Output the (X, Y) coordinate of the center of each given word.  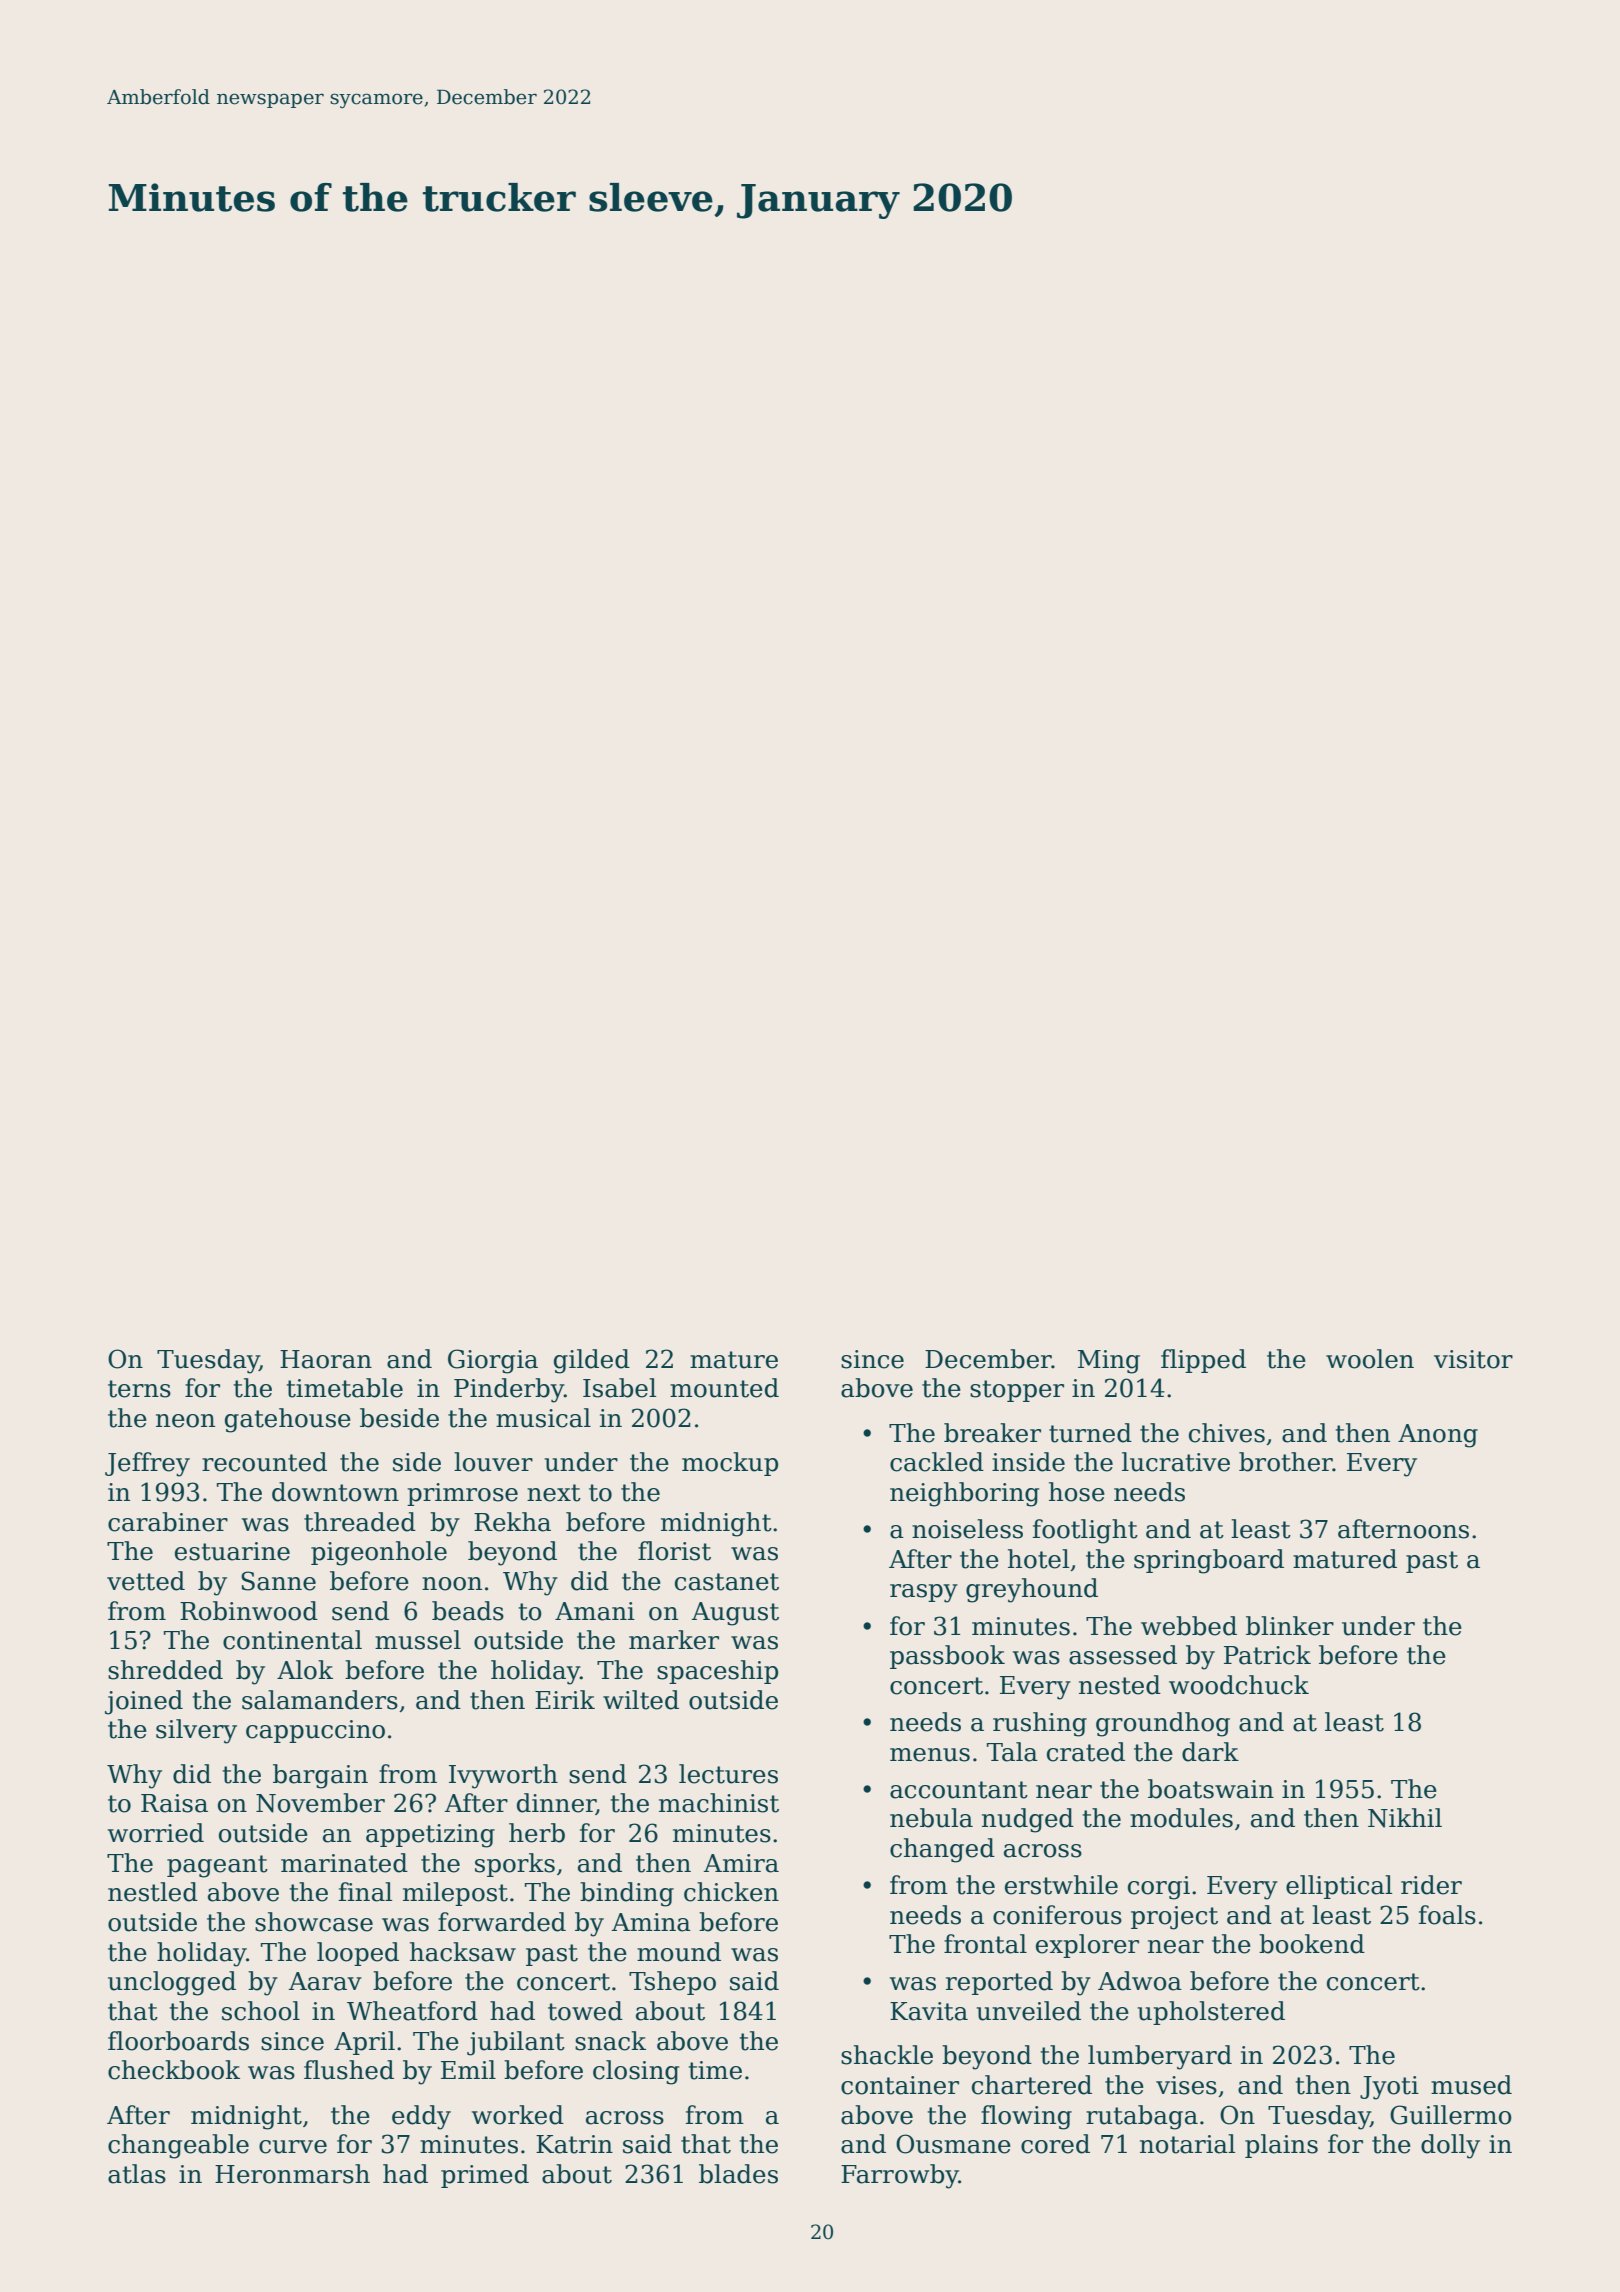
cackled (937, 1462)
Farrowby (900, 2176)
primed (485, 2176)
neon (185, 1421)
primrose (462, 1494)
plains (1281, 2146)
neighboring (964, 1494)
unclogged (172, 1983)
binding (627, 1894)
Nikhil (1405, 1818)
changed (942, 1850)
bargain (320, 1776)
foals (1447, 1915)
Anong (1438, 1436)
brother (1286, 1462)
